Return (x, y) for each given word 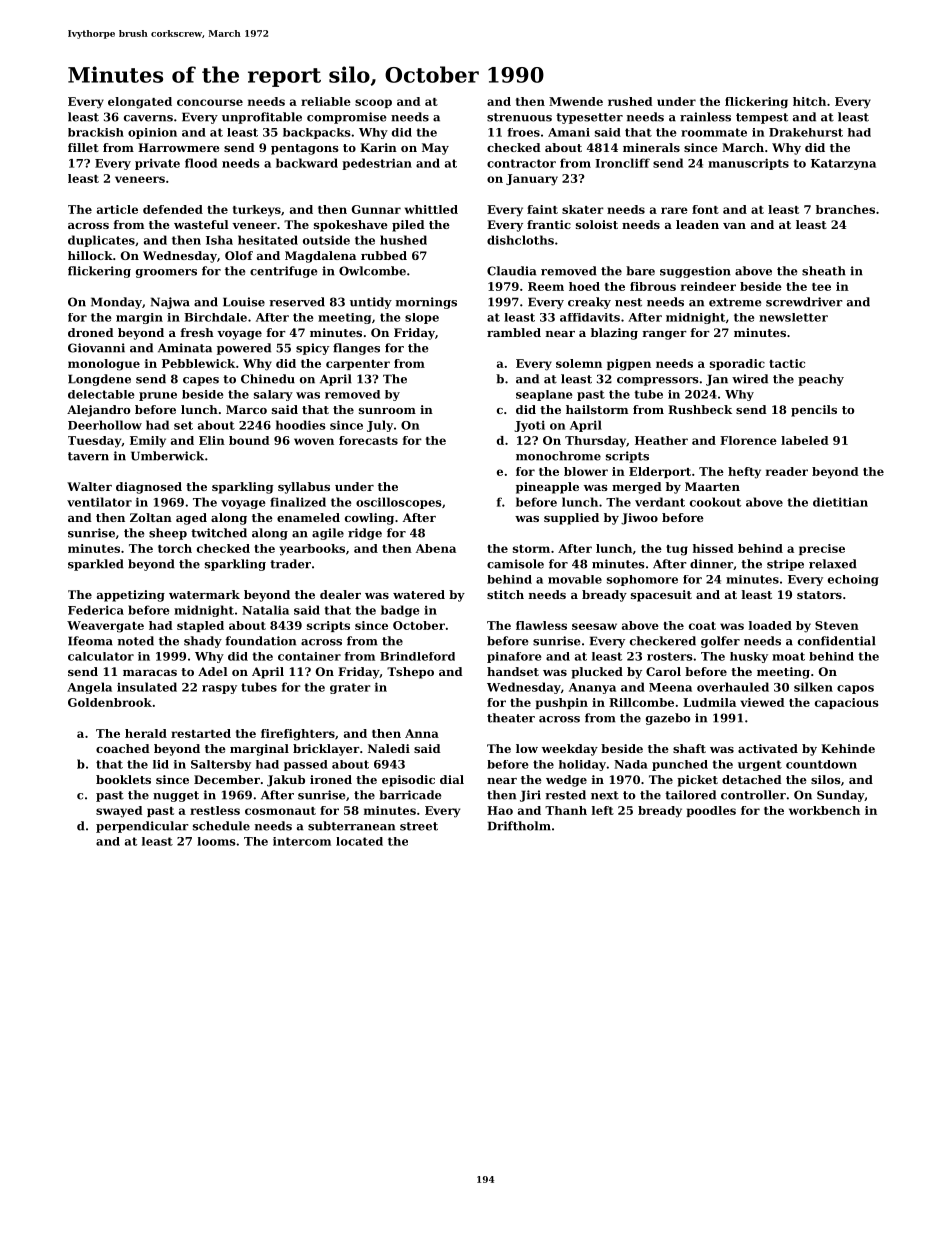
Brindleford (417, 656)
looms (216, 841)
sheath (824, 271)
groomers (166, 273)
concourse (210, 102)
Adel (213, 671)
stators (819, 595)
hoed (584, 286)
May (435, 149)
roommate (714, 132)
